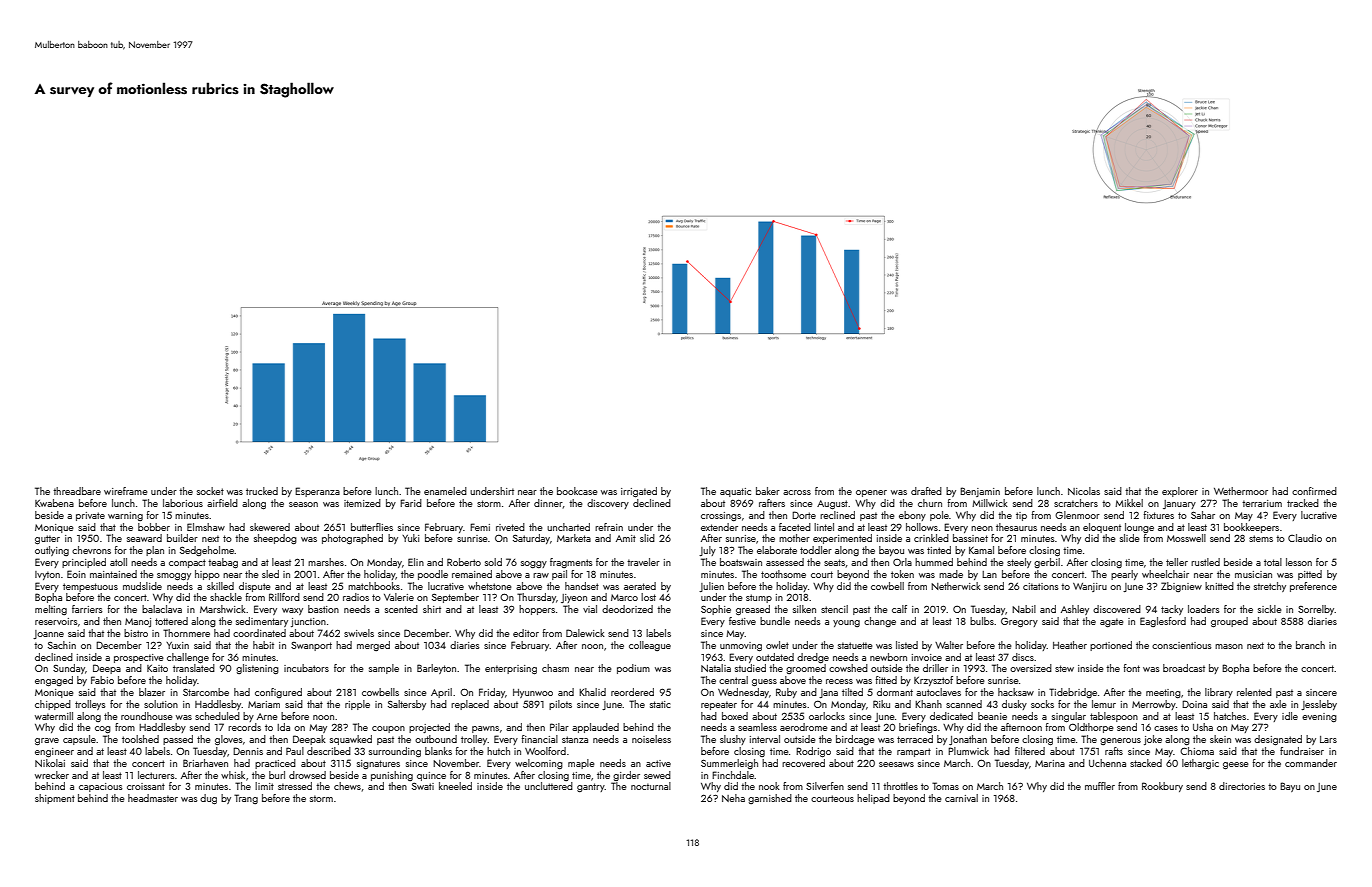 The height and width of the image is (887, 1372). What do you see at coordinates (226, 597) in the image?
I see `shackle` at bounding box center [226, 597].
